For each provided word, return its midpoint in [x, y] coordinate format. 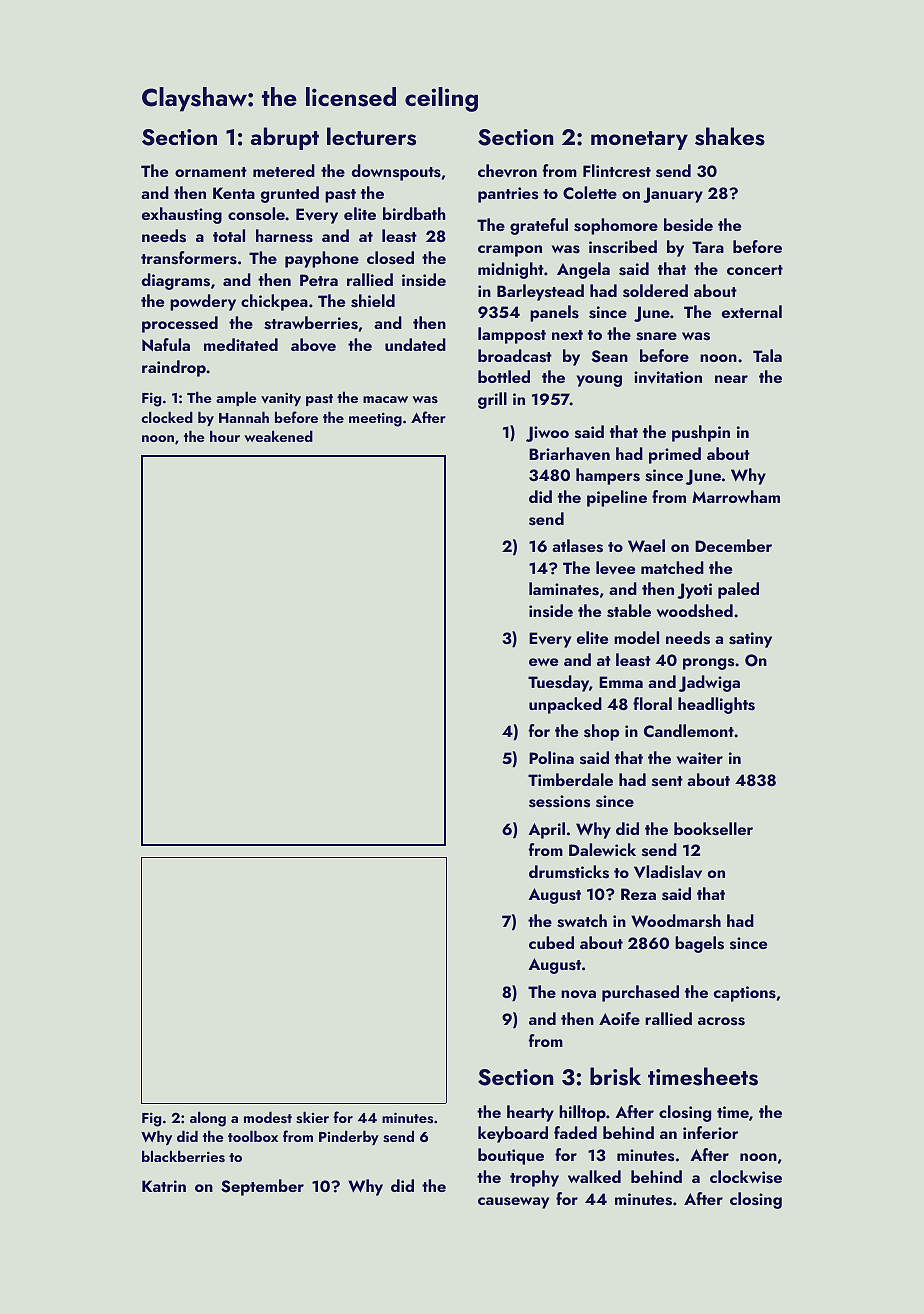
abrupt [285, 138]
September [262, 1187]
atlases [577, 546]
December [733, 545]
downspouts [396, 172]
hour [225, 436]
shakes [730, 136]
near [731, 379]
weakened [278, 436]
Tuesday [558, 683]
